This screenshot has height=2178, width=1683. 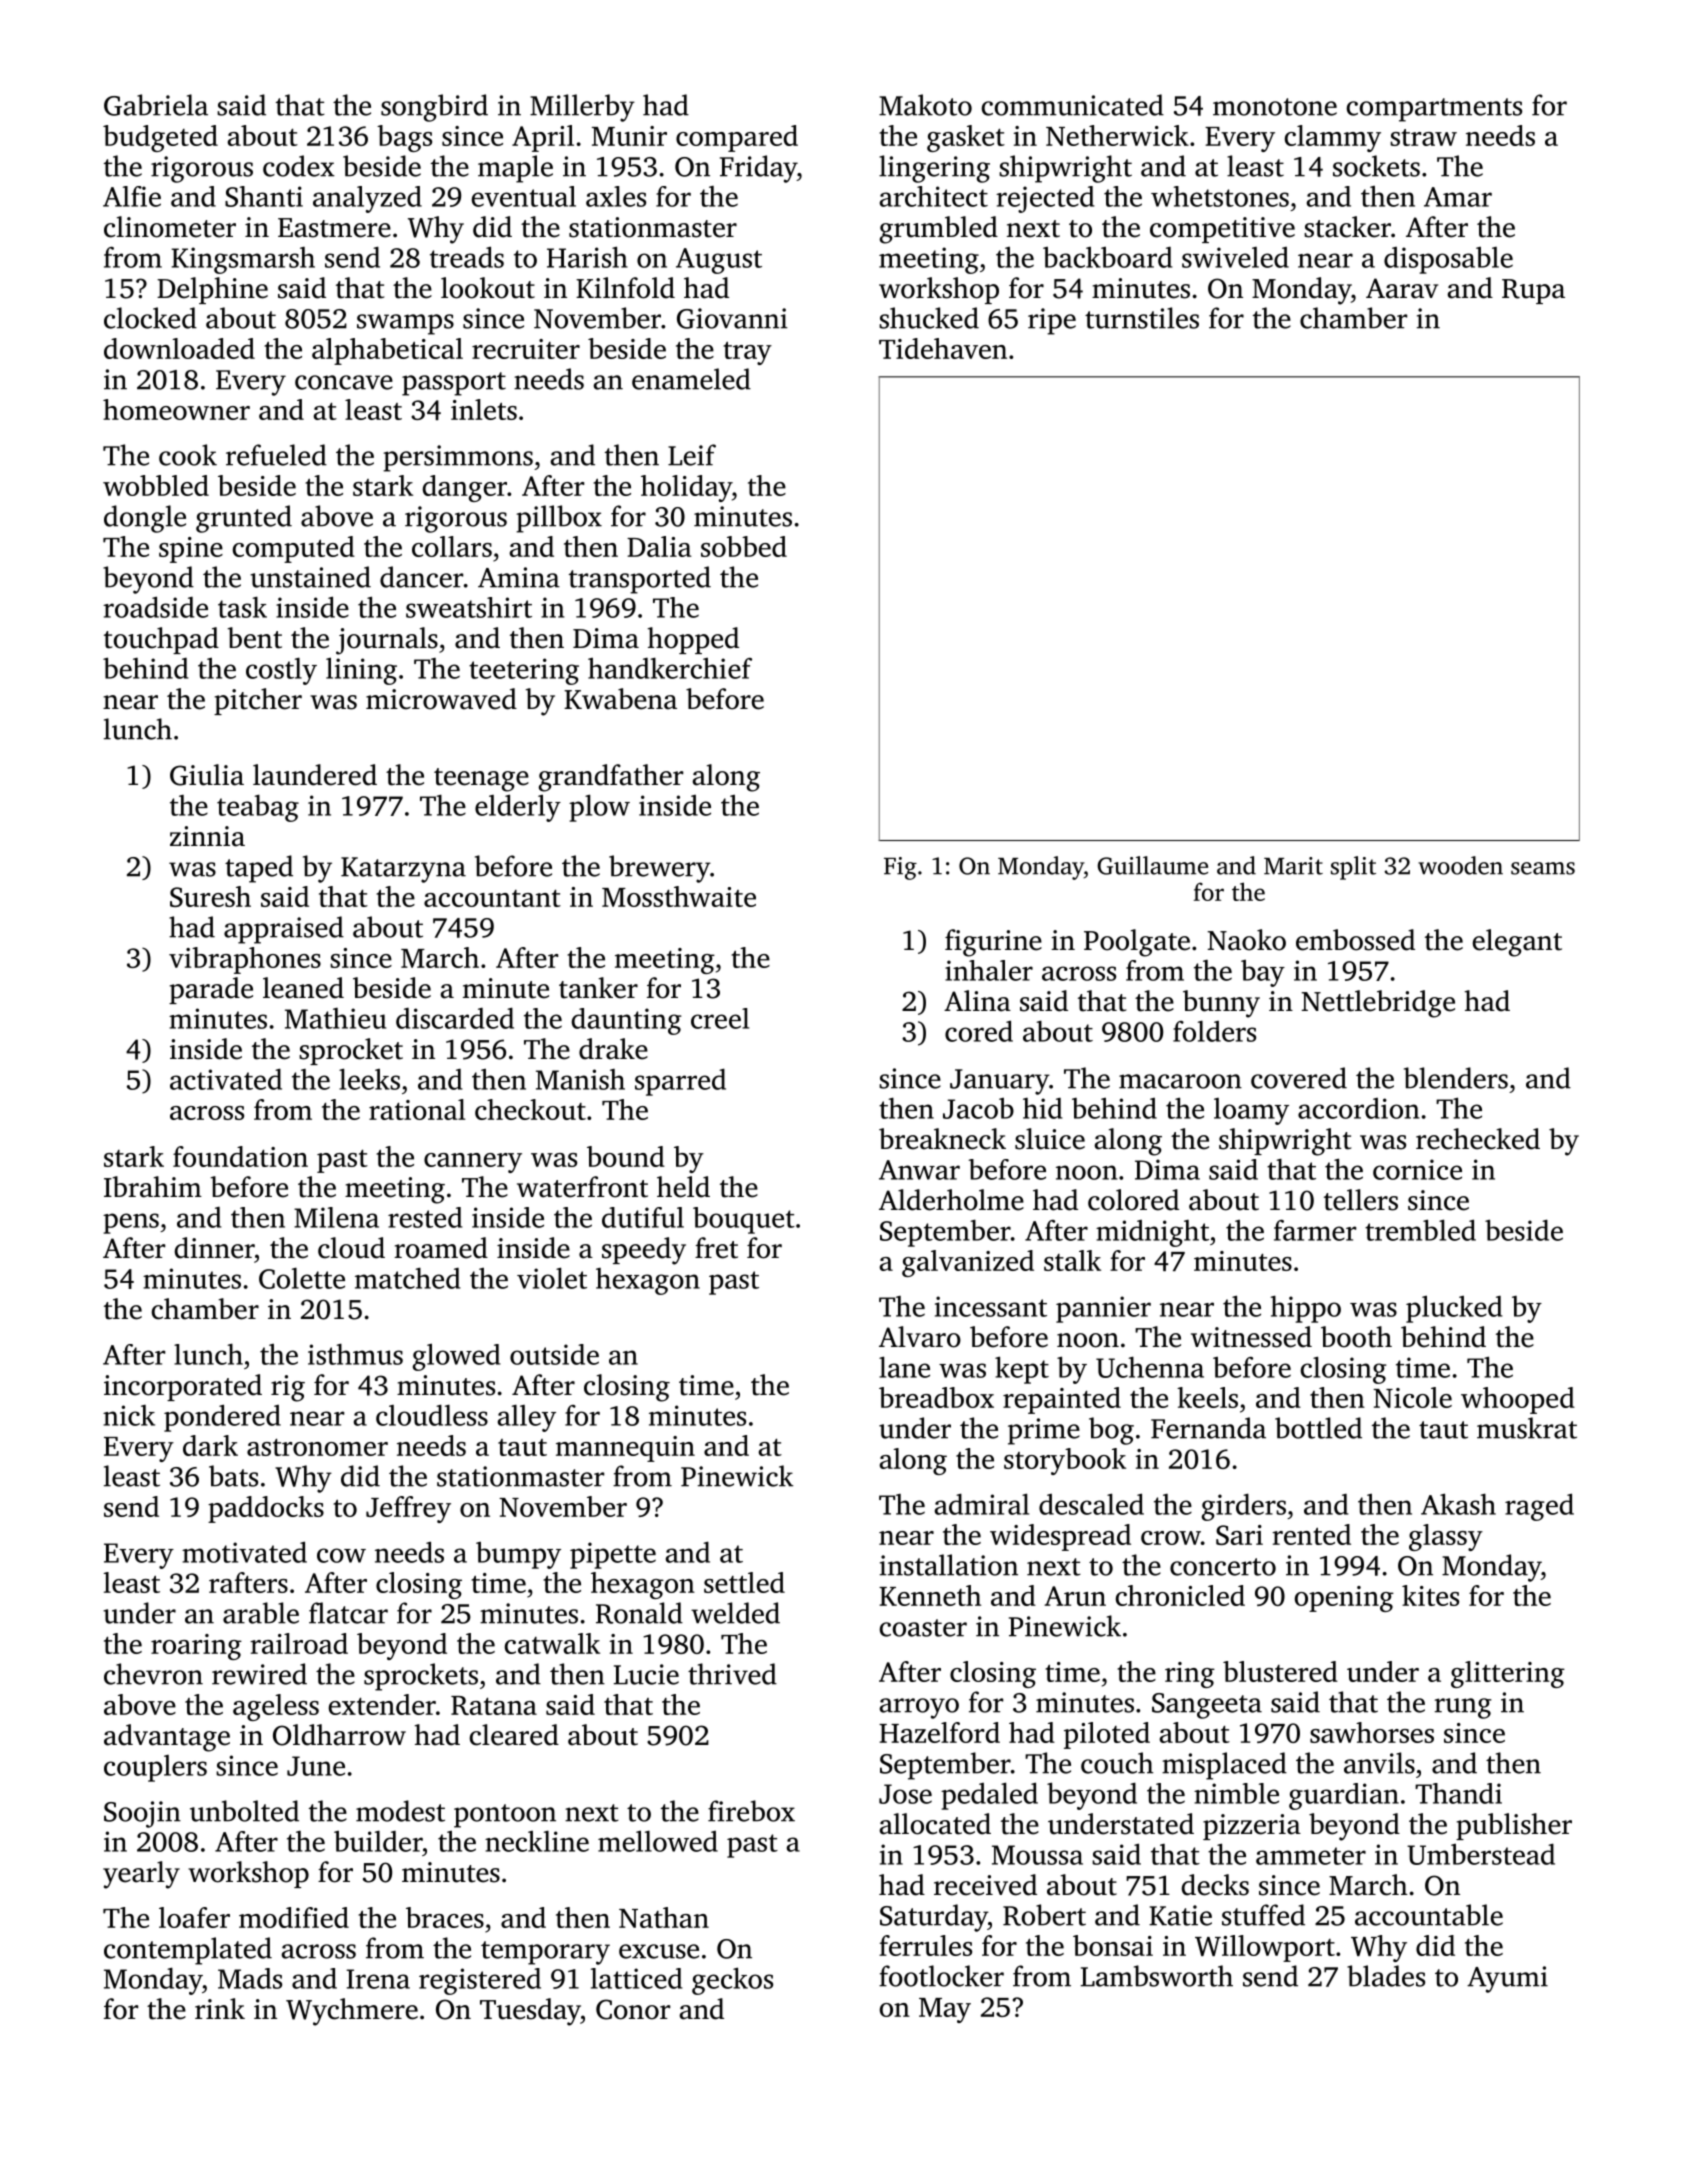 I want to click on teenage, so click(x=481, y=780).
